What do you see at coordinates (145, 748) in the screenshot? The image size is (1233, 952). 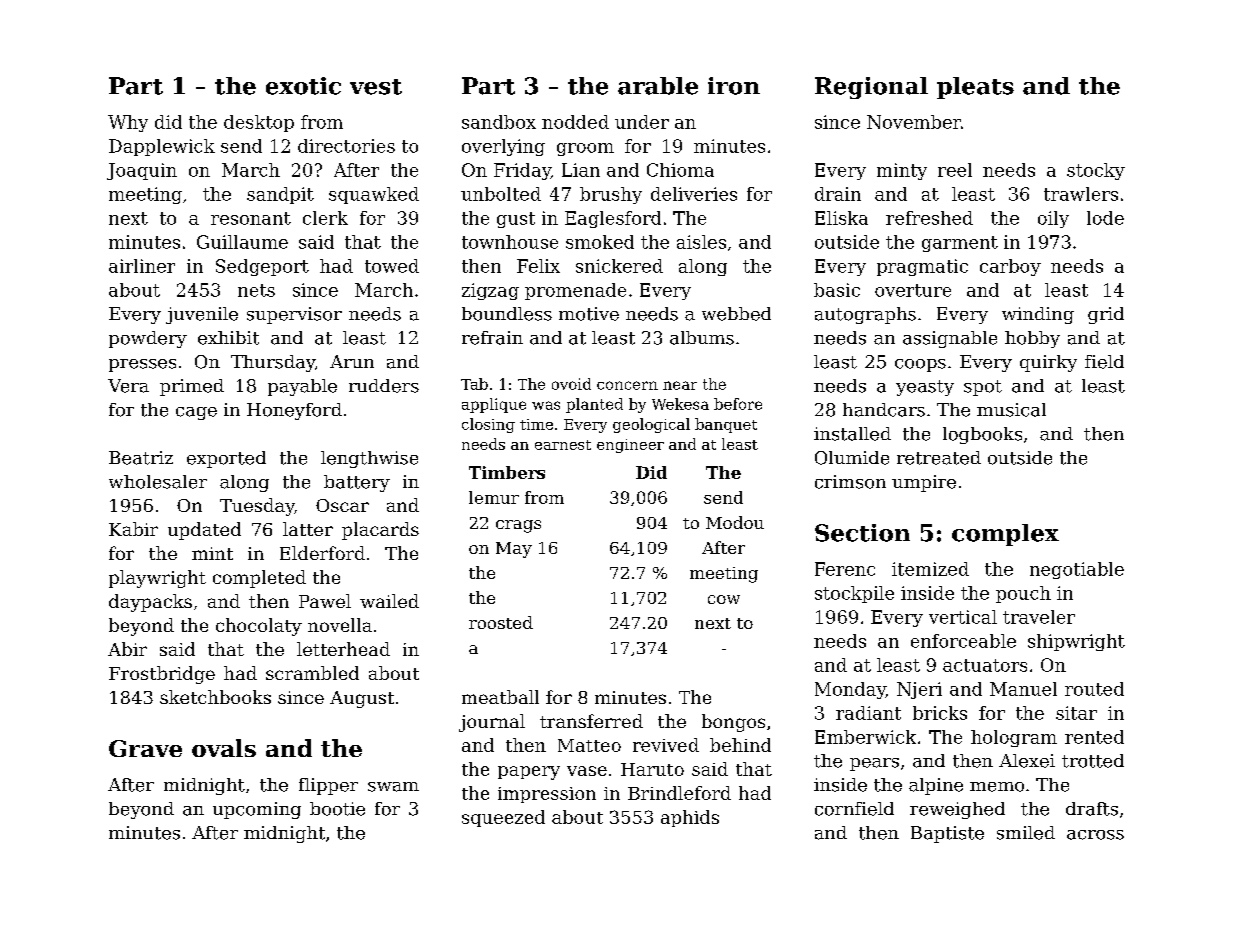 I see `Grave` at bounding box center [145, 748].
